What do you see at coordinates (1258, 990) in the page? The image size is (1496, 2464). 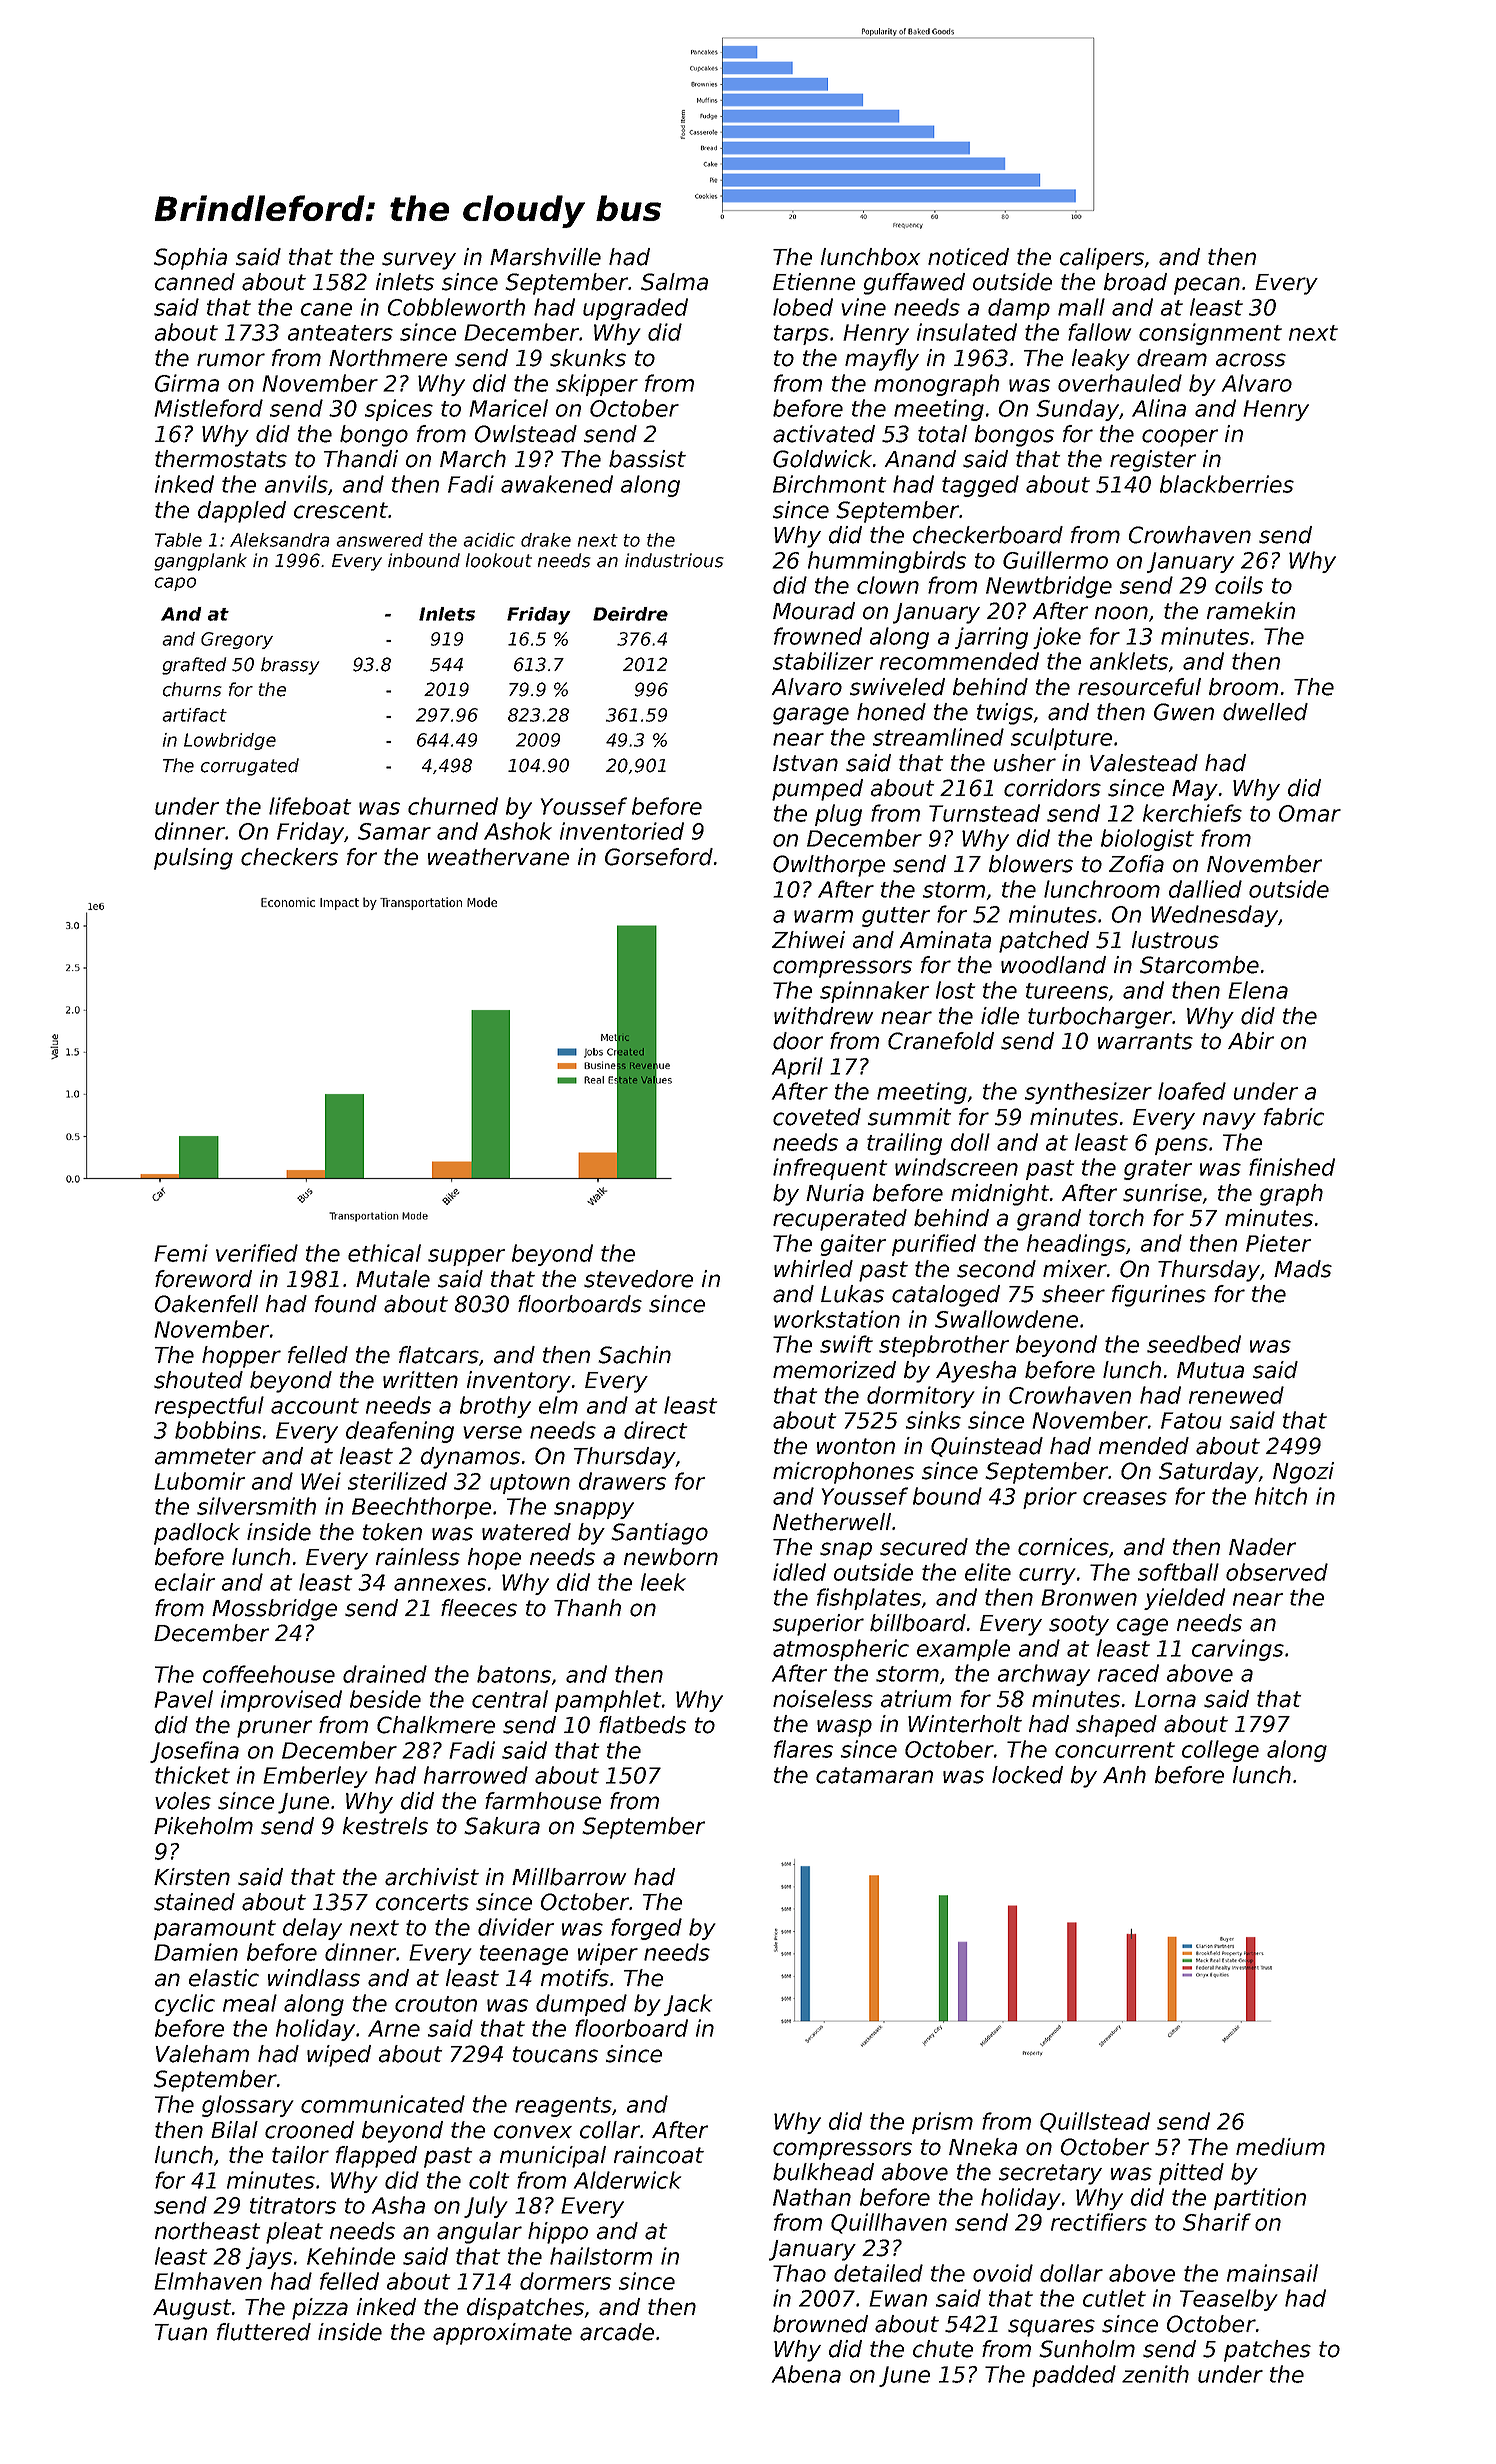 I see `Elena` at bounding box center [1258, 990].
